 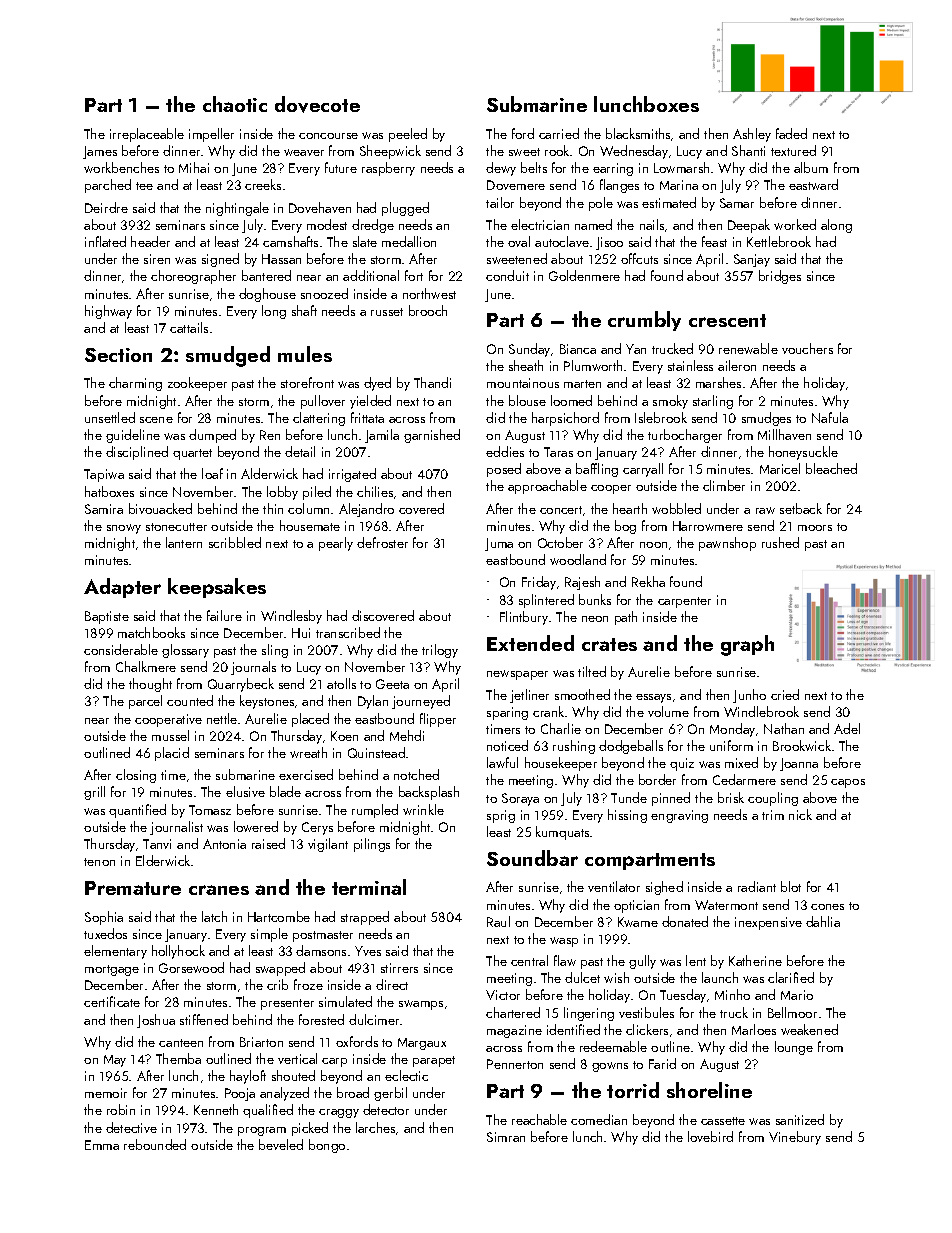 What do you see at coordinates (685, 921) in the screenshot?
I see `donated` at bounding box center [685, 921].
